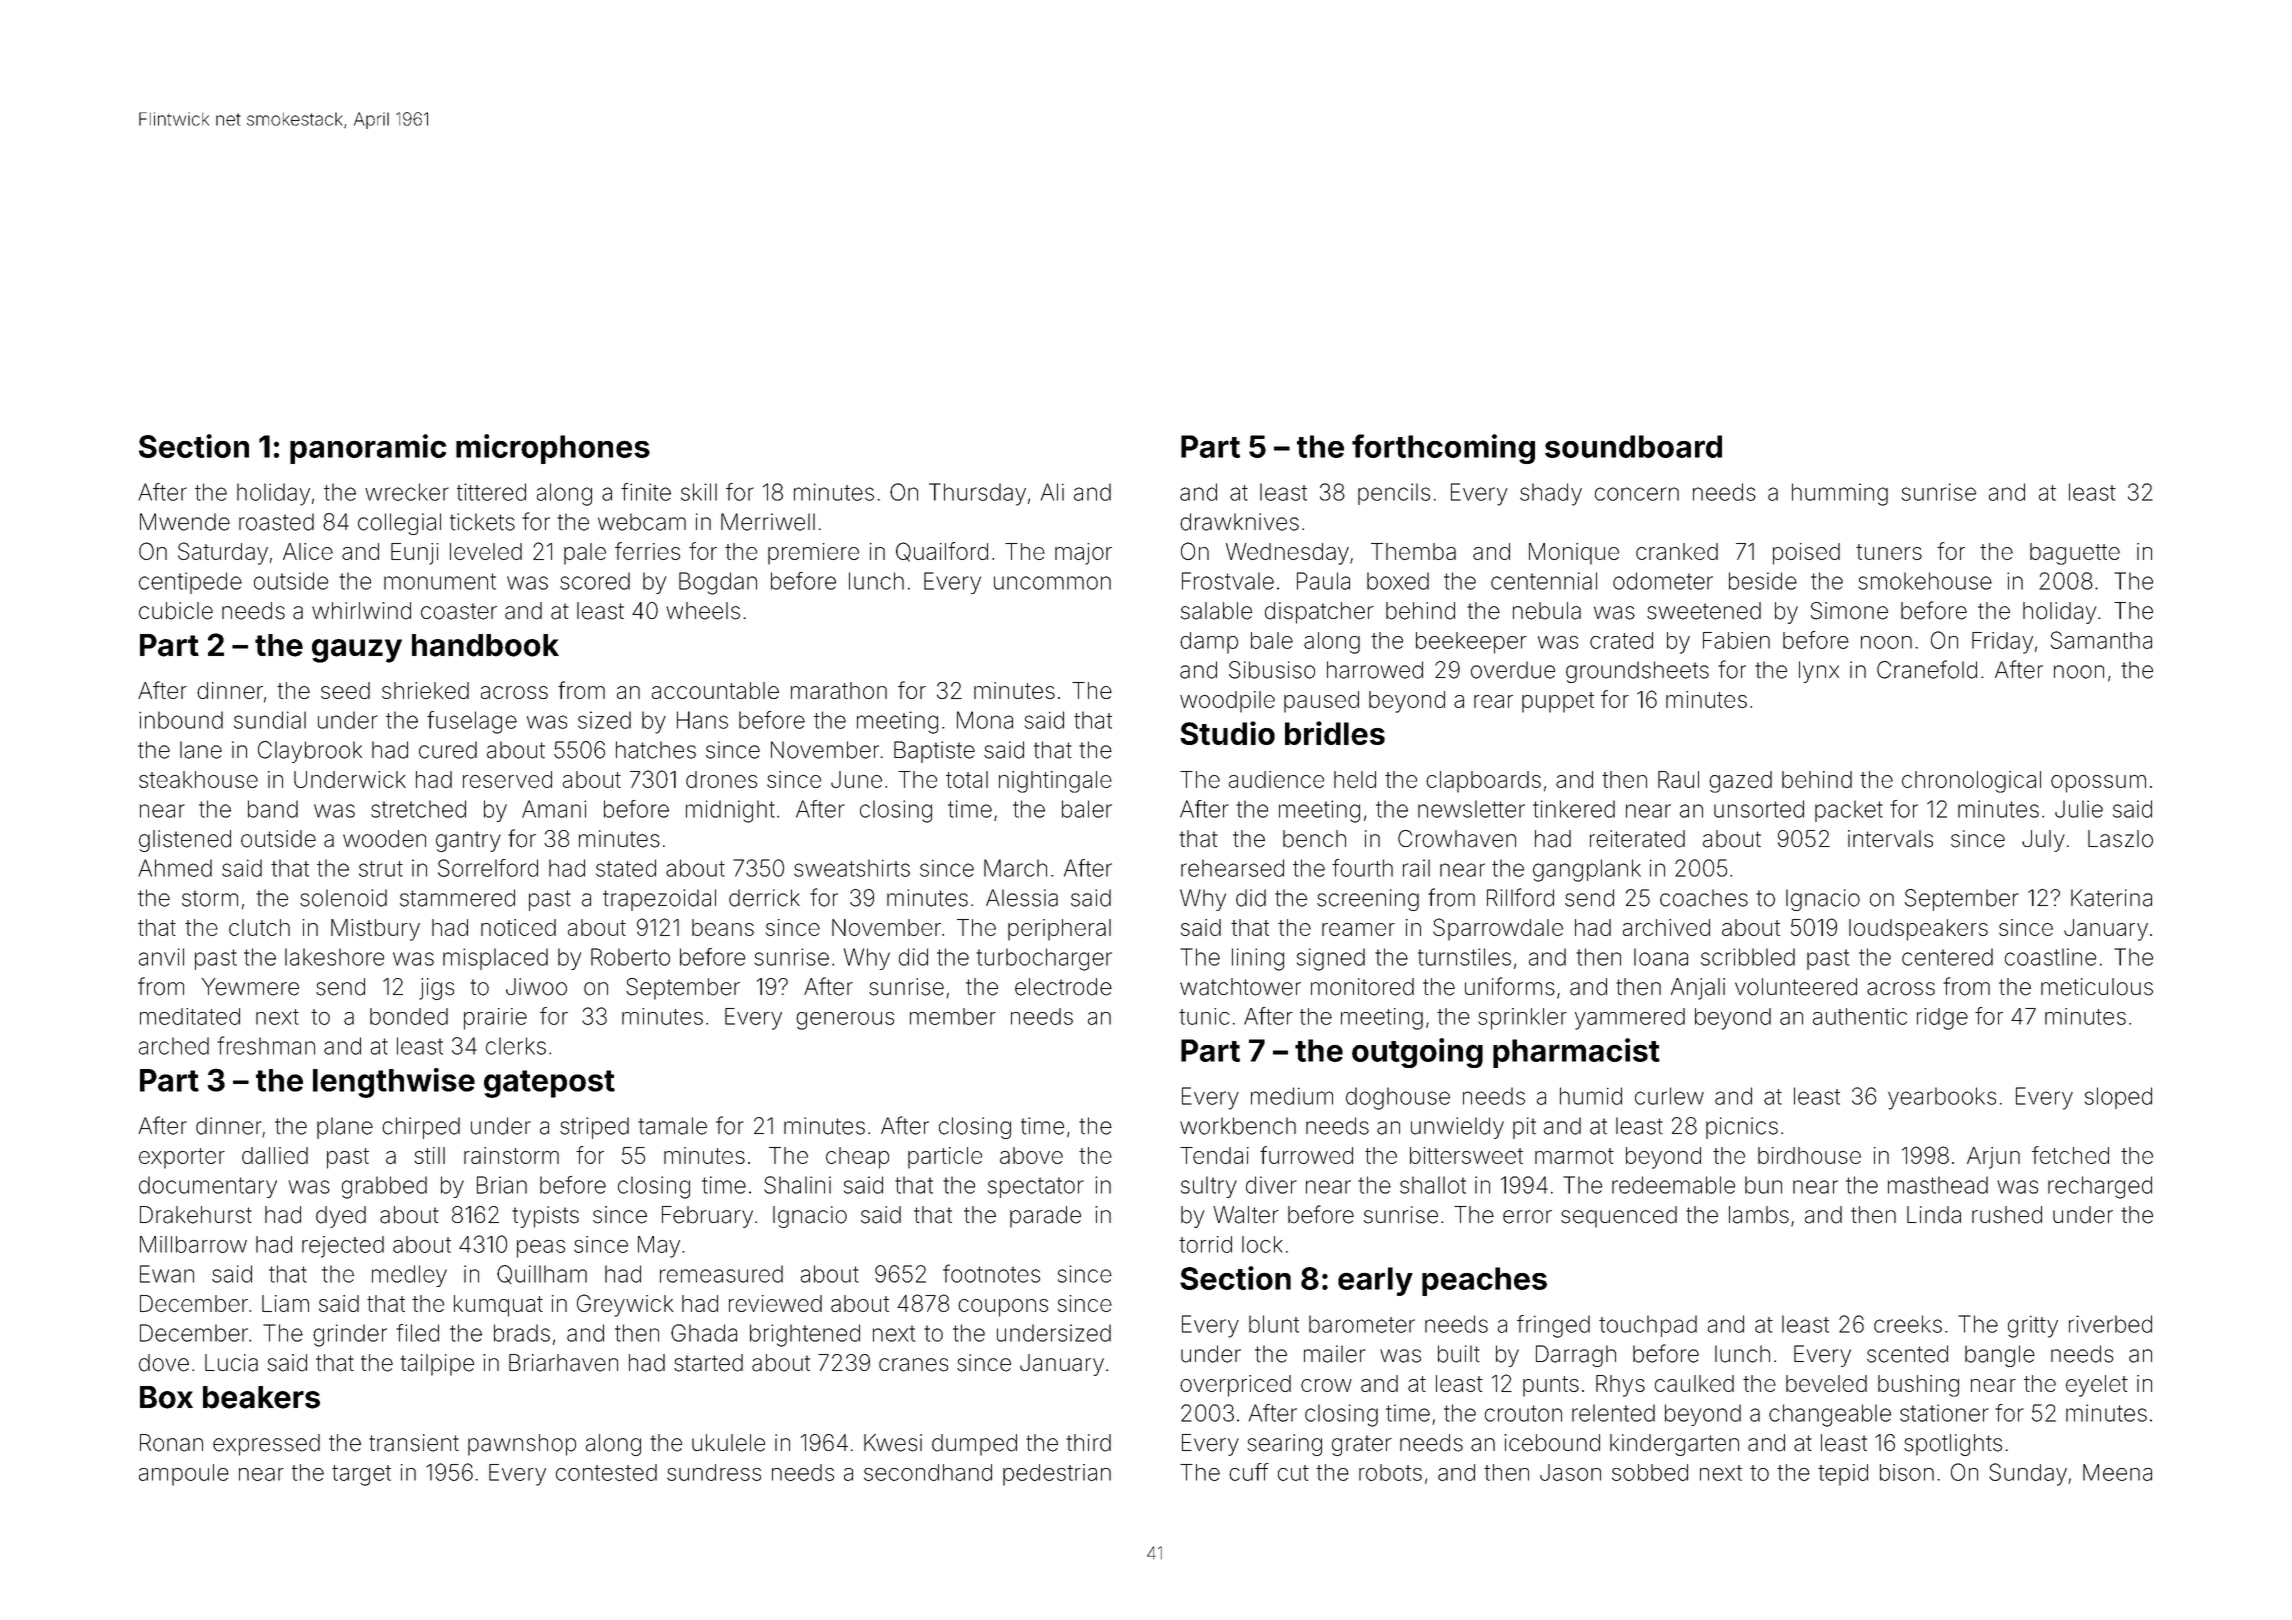 This screenshot has height=1620, width=2292. I want to click on contested, so click(606, 1472).
